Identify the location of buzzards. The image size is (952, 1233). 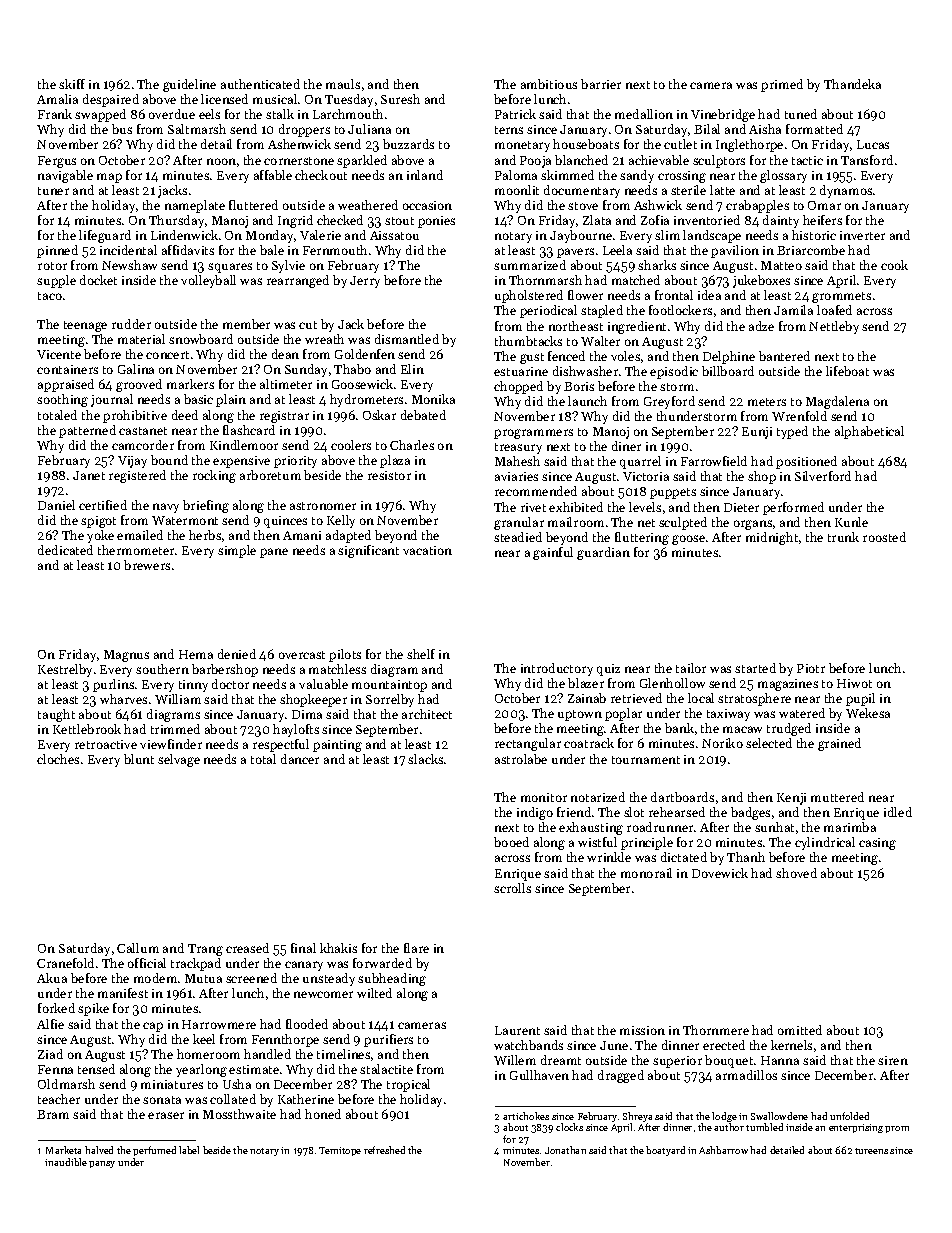
(408, 144).
